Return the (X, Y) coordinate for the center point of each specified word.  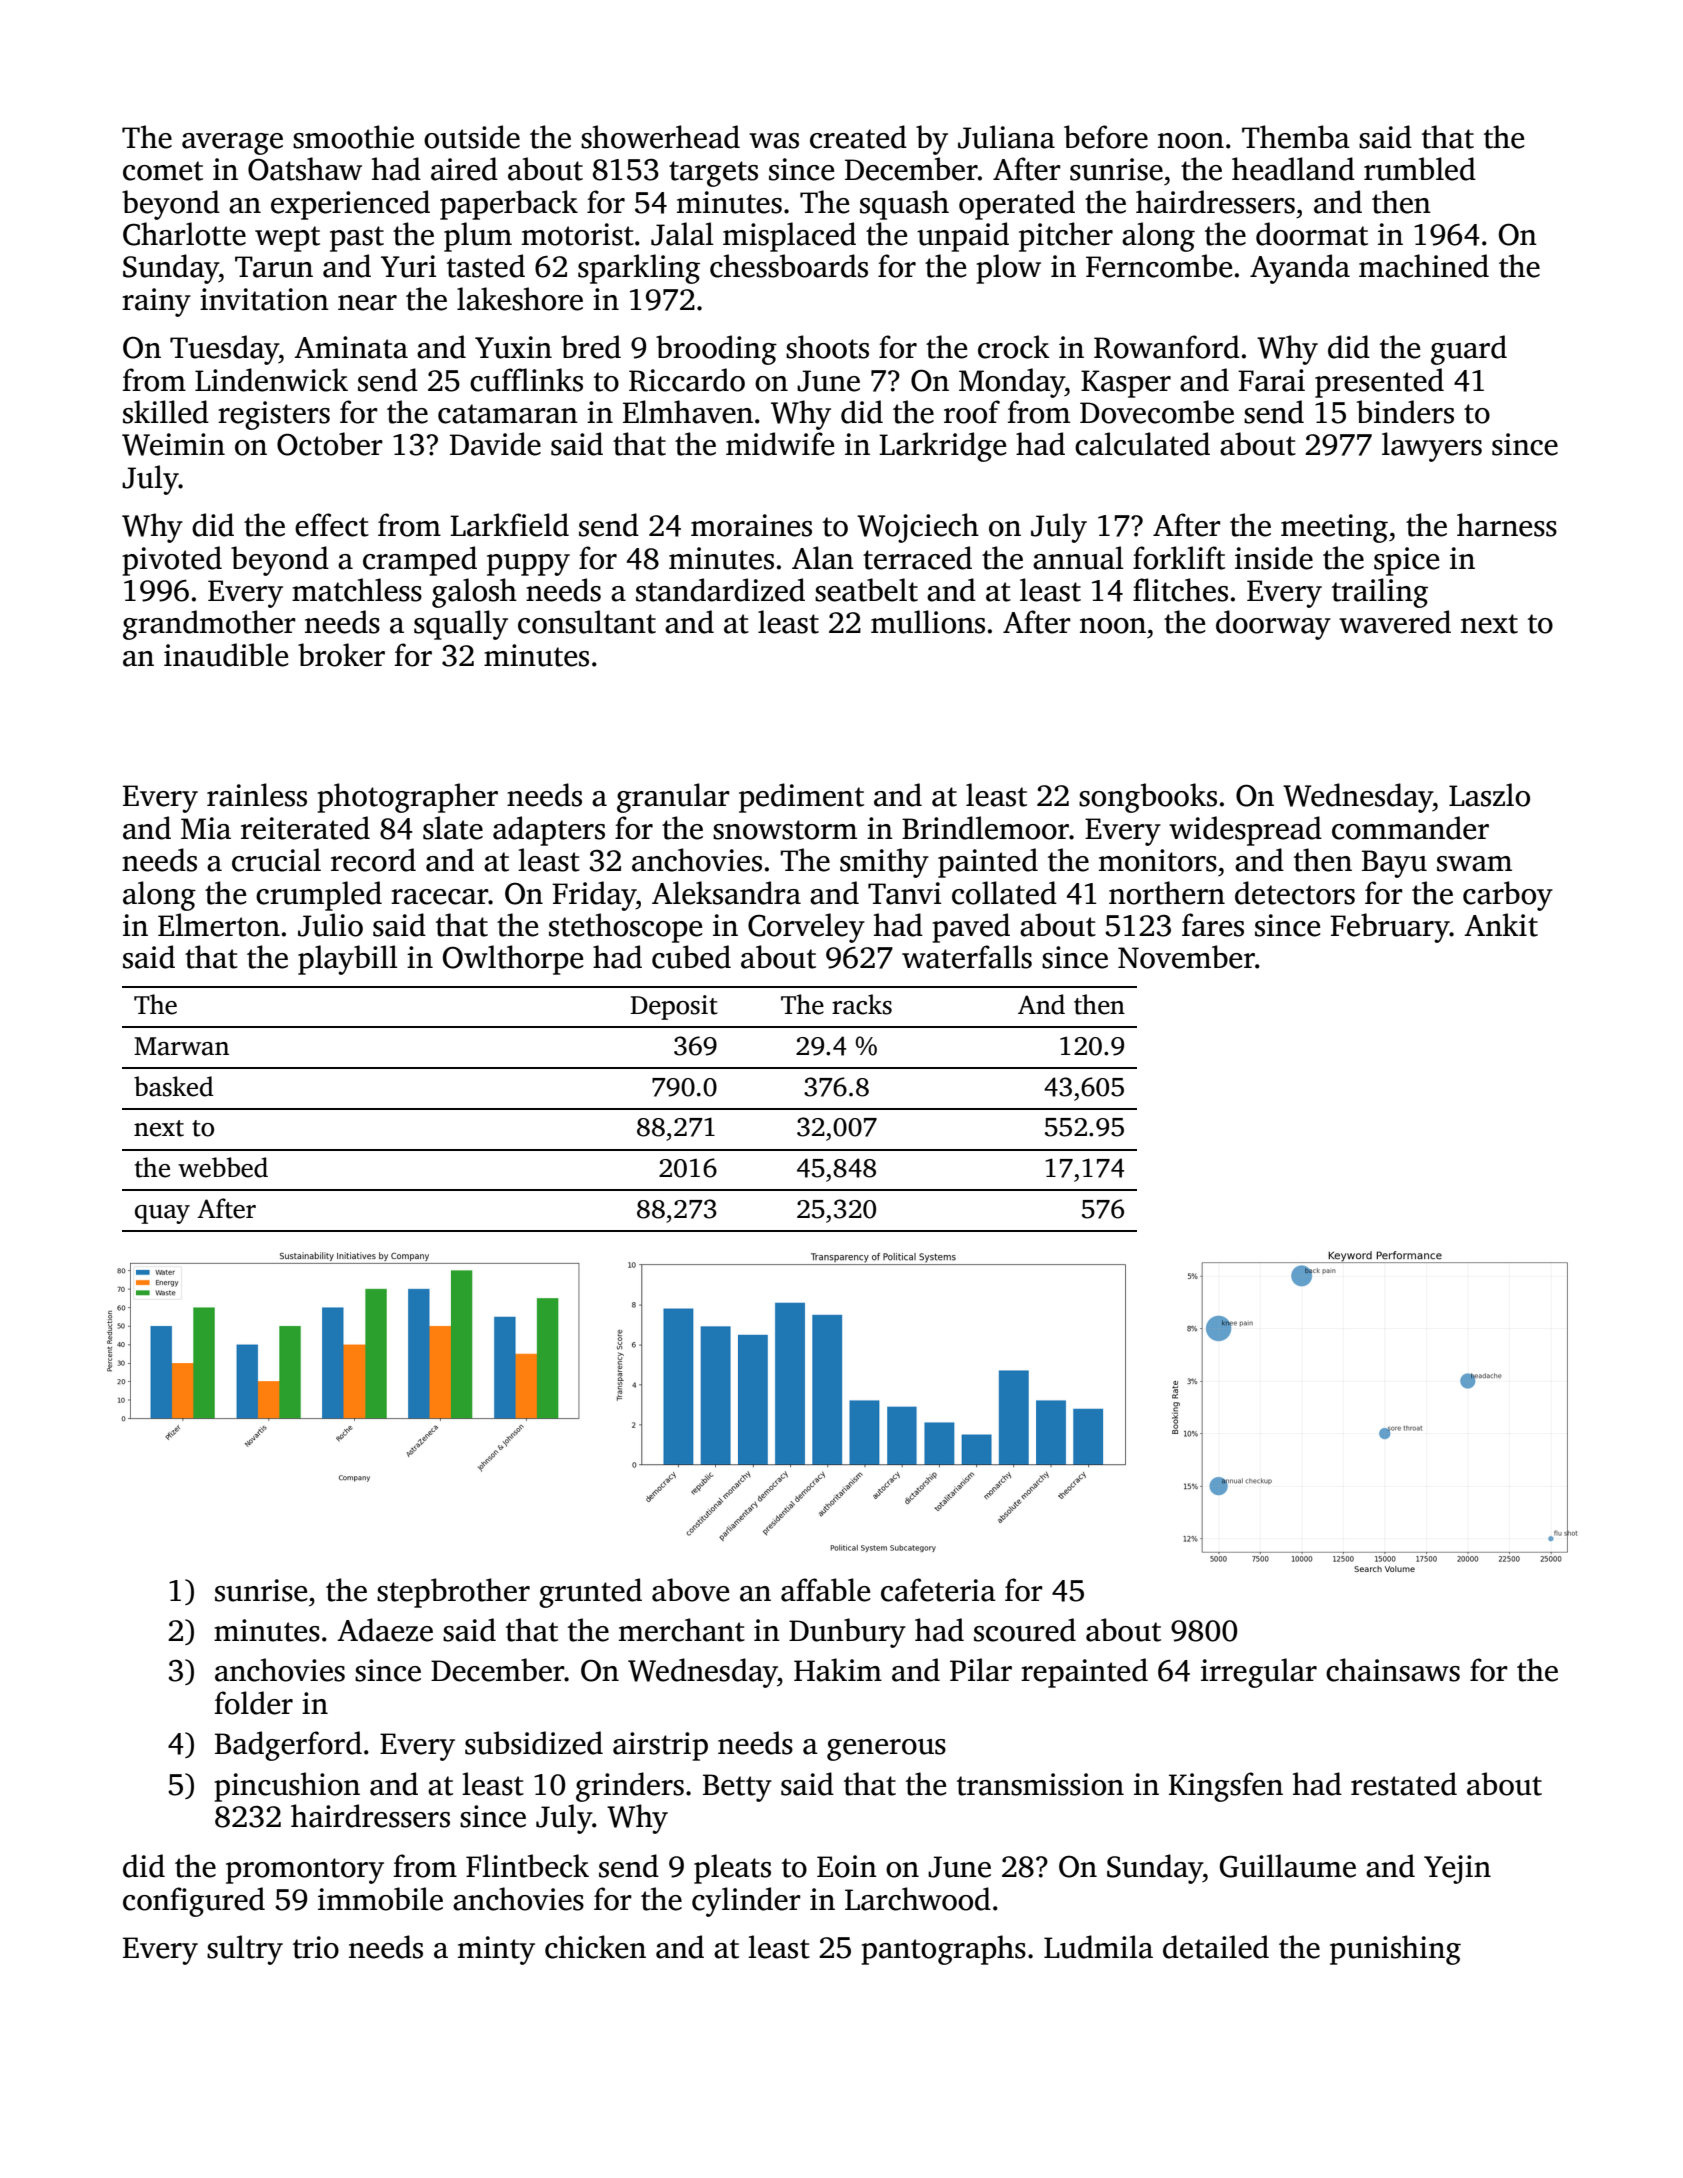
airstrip (660, 1746)
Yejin (1457, 1869)
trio (316, 1947)
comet (163, 171)
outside (472, 137)
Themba (1296, 137)
